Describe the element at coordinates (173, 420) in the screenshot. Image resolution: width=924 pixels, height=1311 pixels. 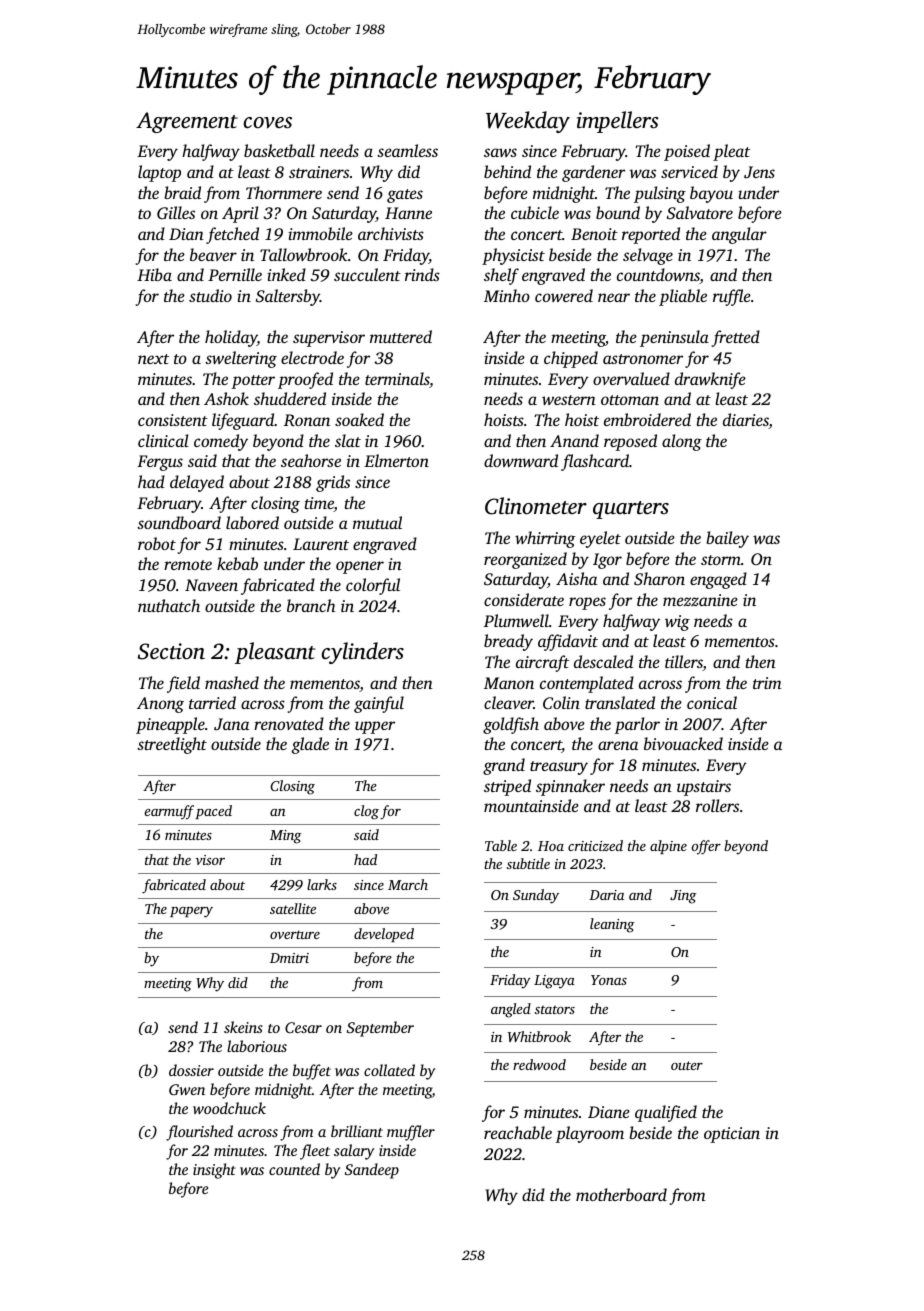
I see `consistent` at that location.
